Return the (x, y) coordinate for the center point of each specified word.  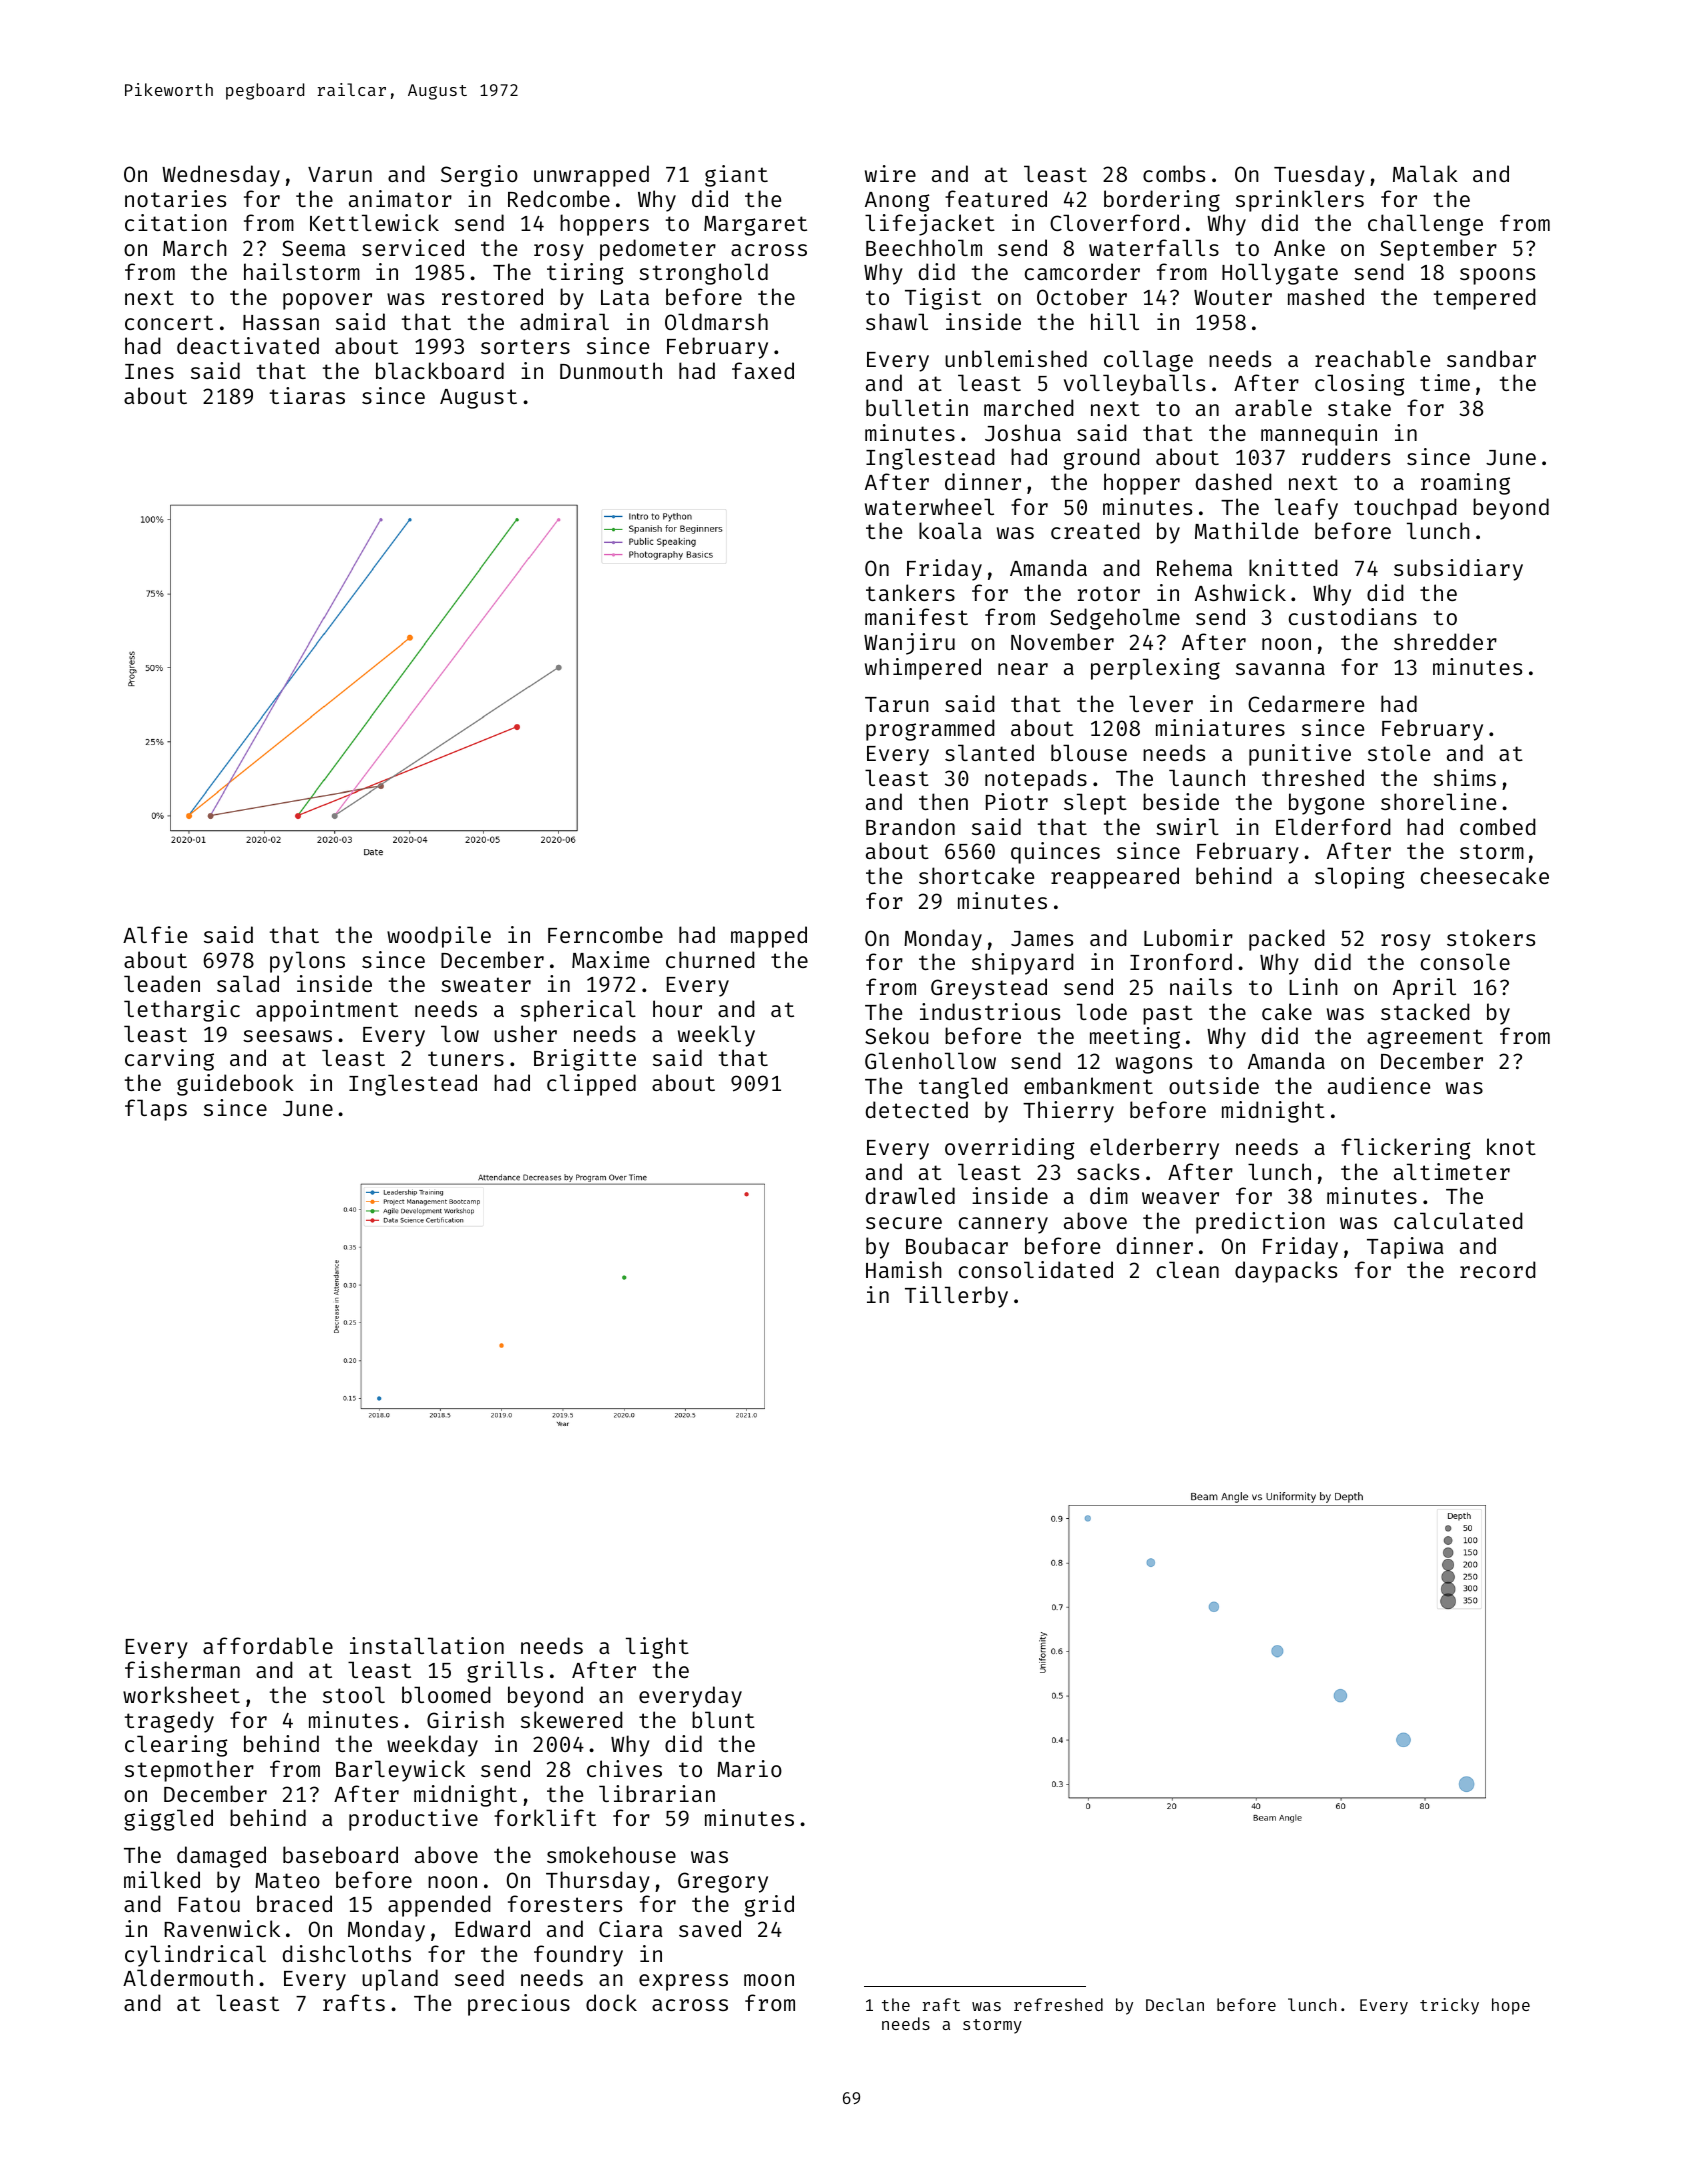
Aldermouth (188, 1977)
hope (1511, 2006)
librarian (657, 1793)
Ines (149, 371)
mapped (769, 937)
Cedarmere (1306, 703)
